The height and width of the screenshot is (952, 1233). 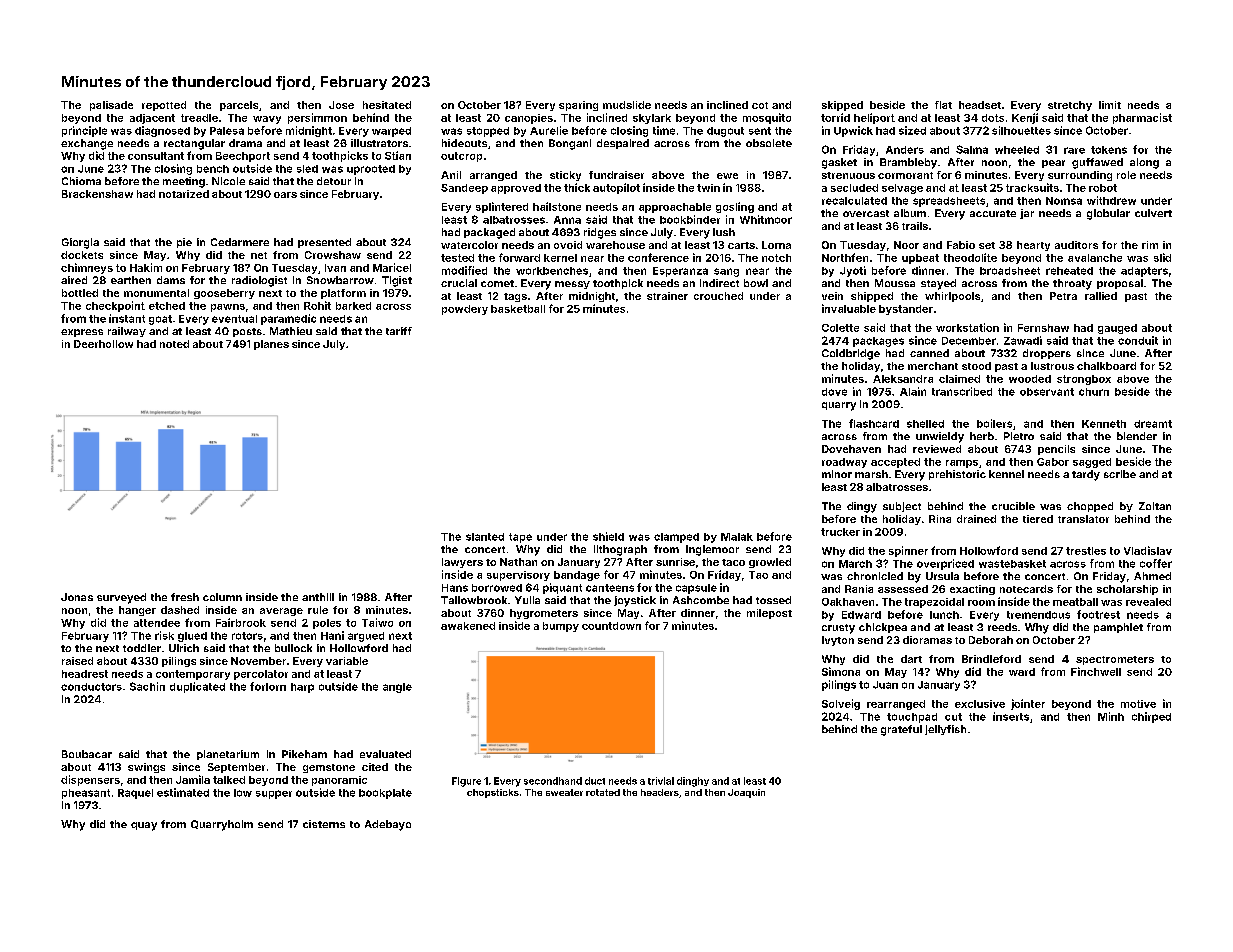 I want to click on oars, so click(x=285, y=195).
